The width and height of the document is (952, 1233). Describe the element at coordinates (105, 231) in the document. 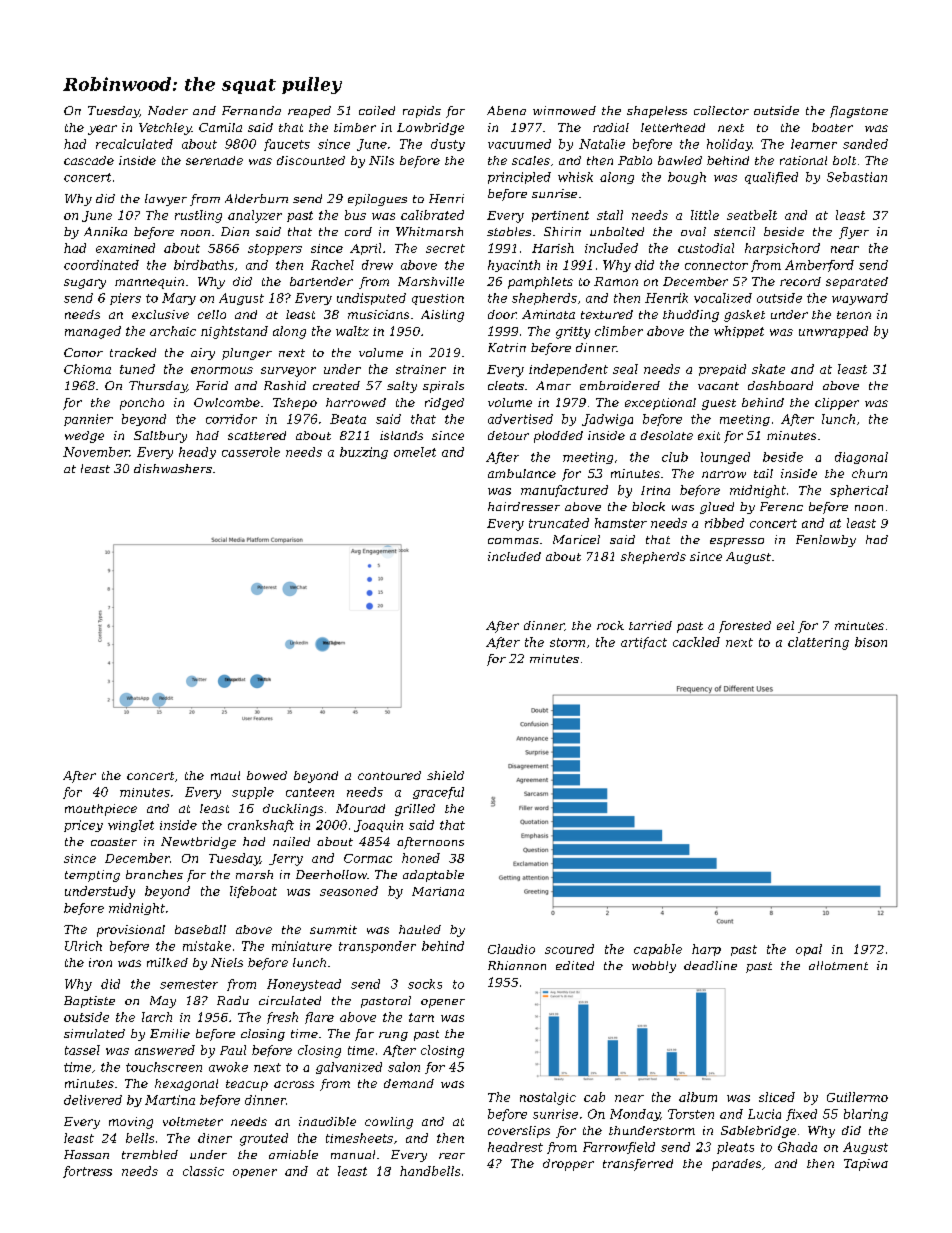

I see `Annika` at that location.
